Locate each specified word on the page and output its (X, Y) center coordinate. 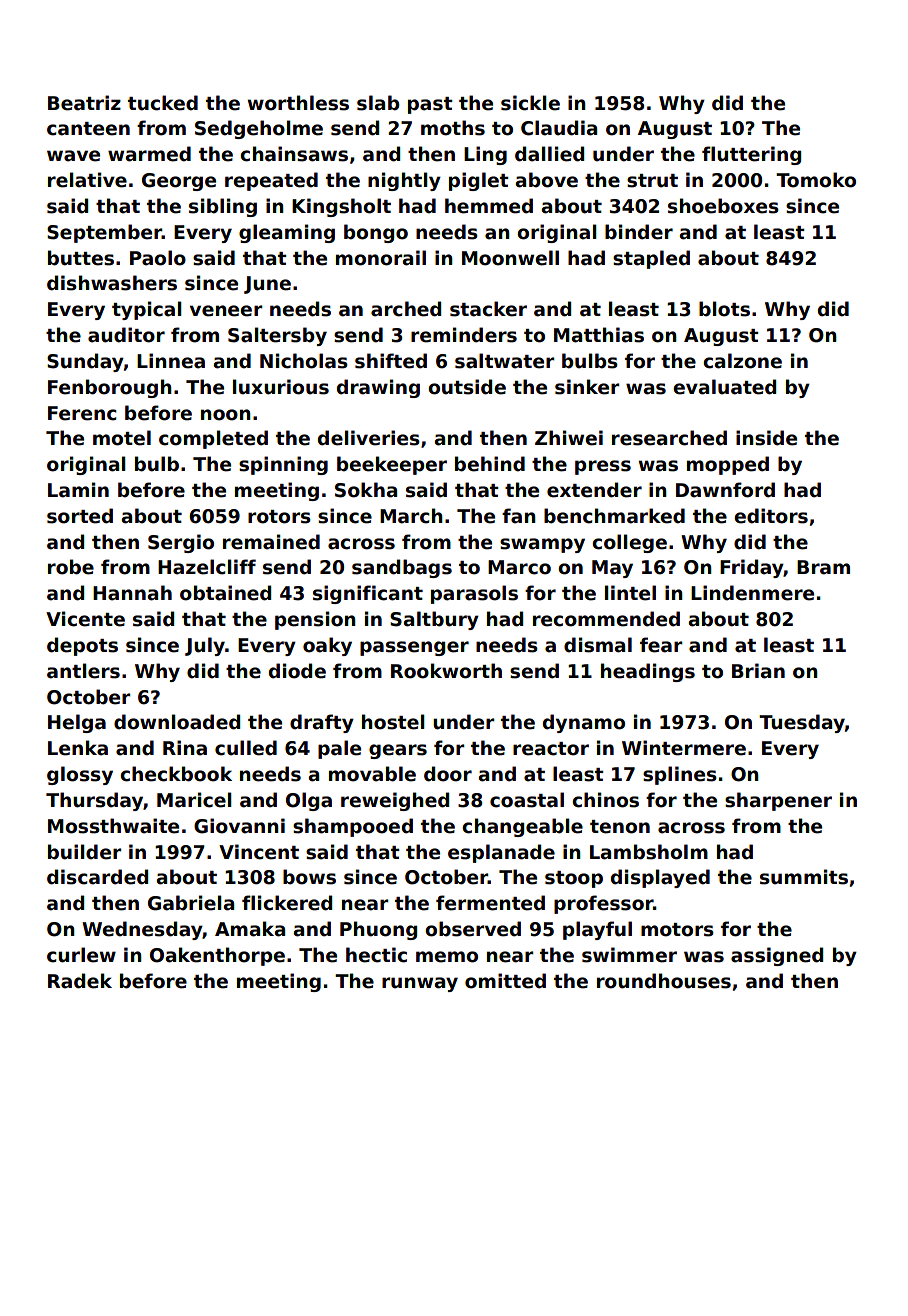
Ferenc (82, 413)
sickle (530, 103)
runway (420, 984)
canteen (88, 129)
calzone (742, 361)
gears (398, 751)
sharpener (778, 801)
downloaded (177, 722)
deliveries (369, 438)
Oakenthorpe (217, 956)
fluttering (751, 155)
